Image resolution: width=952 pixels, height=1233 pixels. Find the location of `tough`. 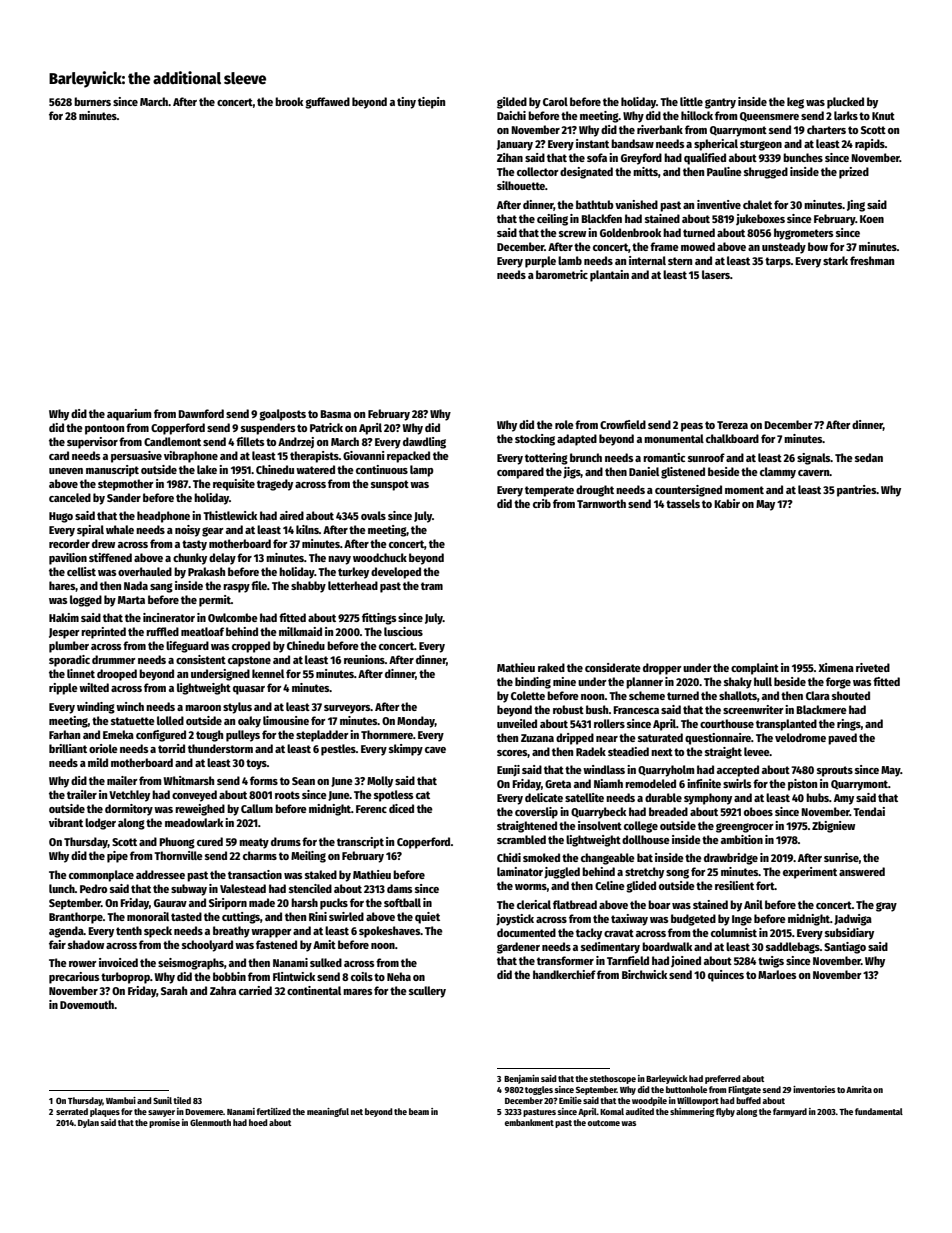

tough is located at coordinates (209, 736).
